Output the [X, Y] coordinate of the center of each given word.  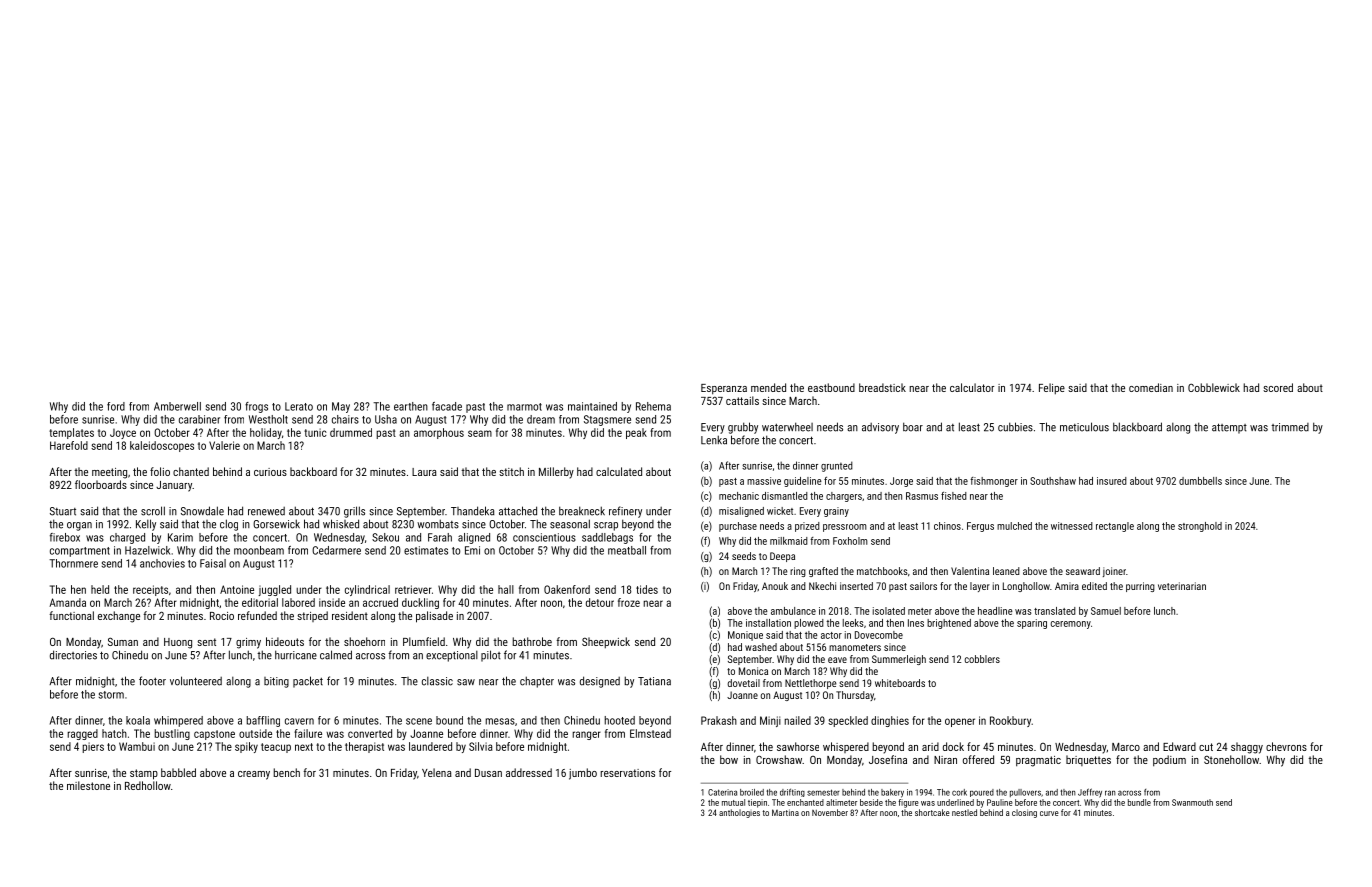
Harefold [69, 445]
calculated [619, 471]
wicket [780, 511]
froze [629, 602]
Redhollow [148, 785]
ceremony [1071, 625]
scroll [153, 511]
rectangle [1115, 527]
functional [71, 615]
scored [1278, 387]
